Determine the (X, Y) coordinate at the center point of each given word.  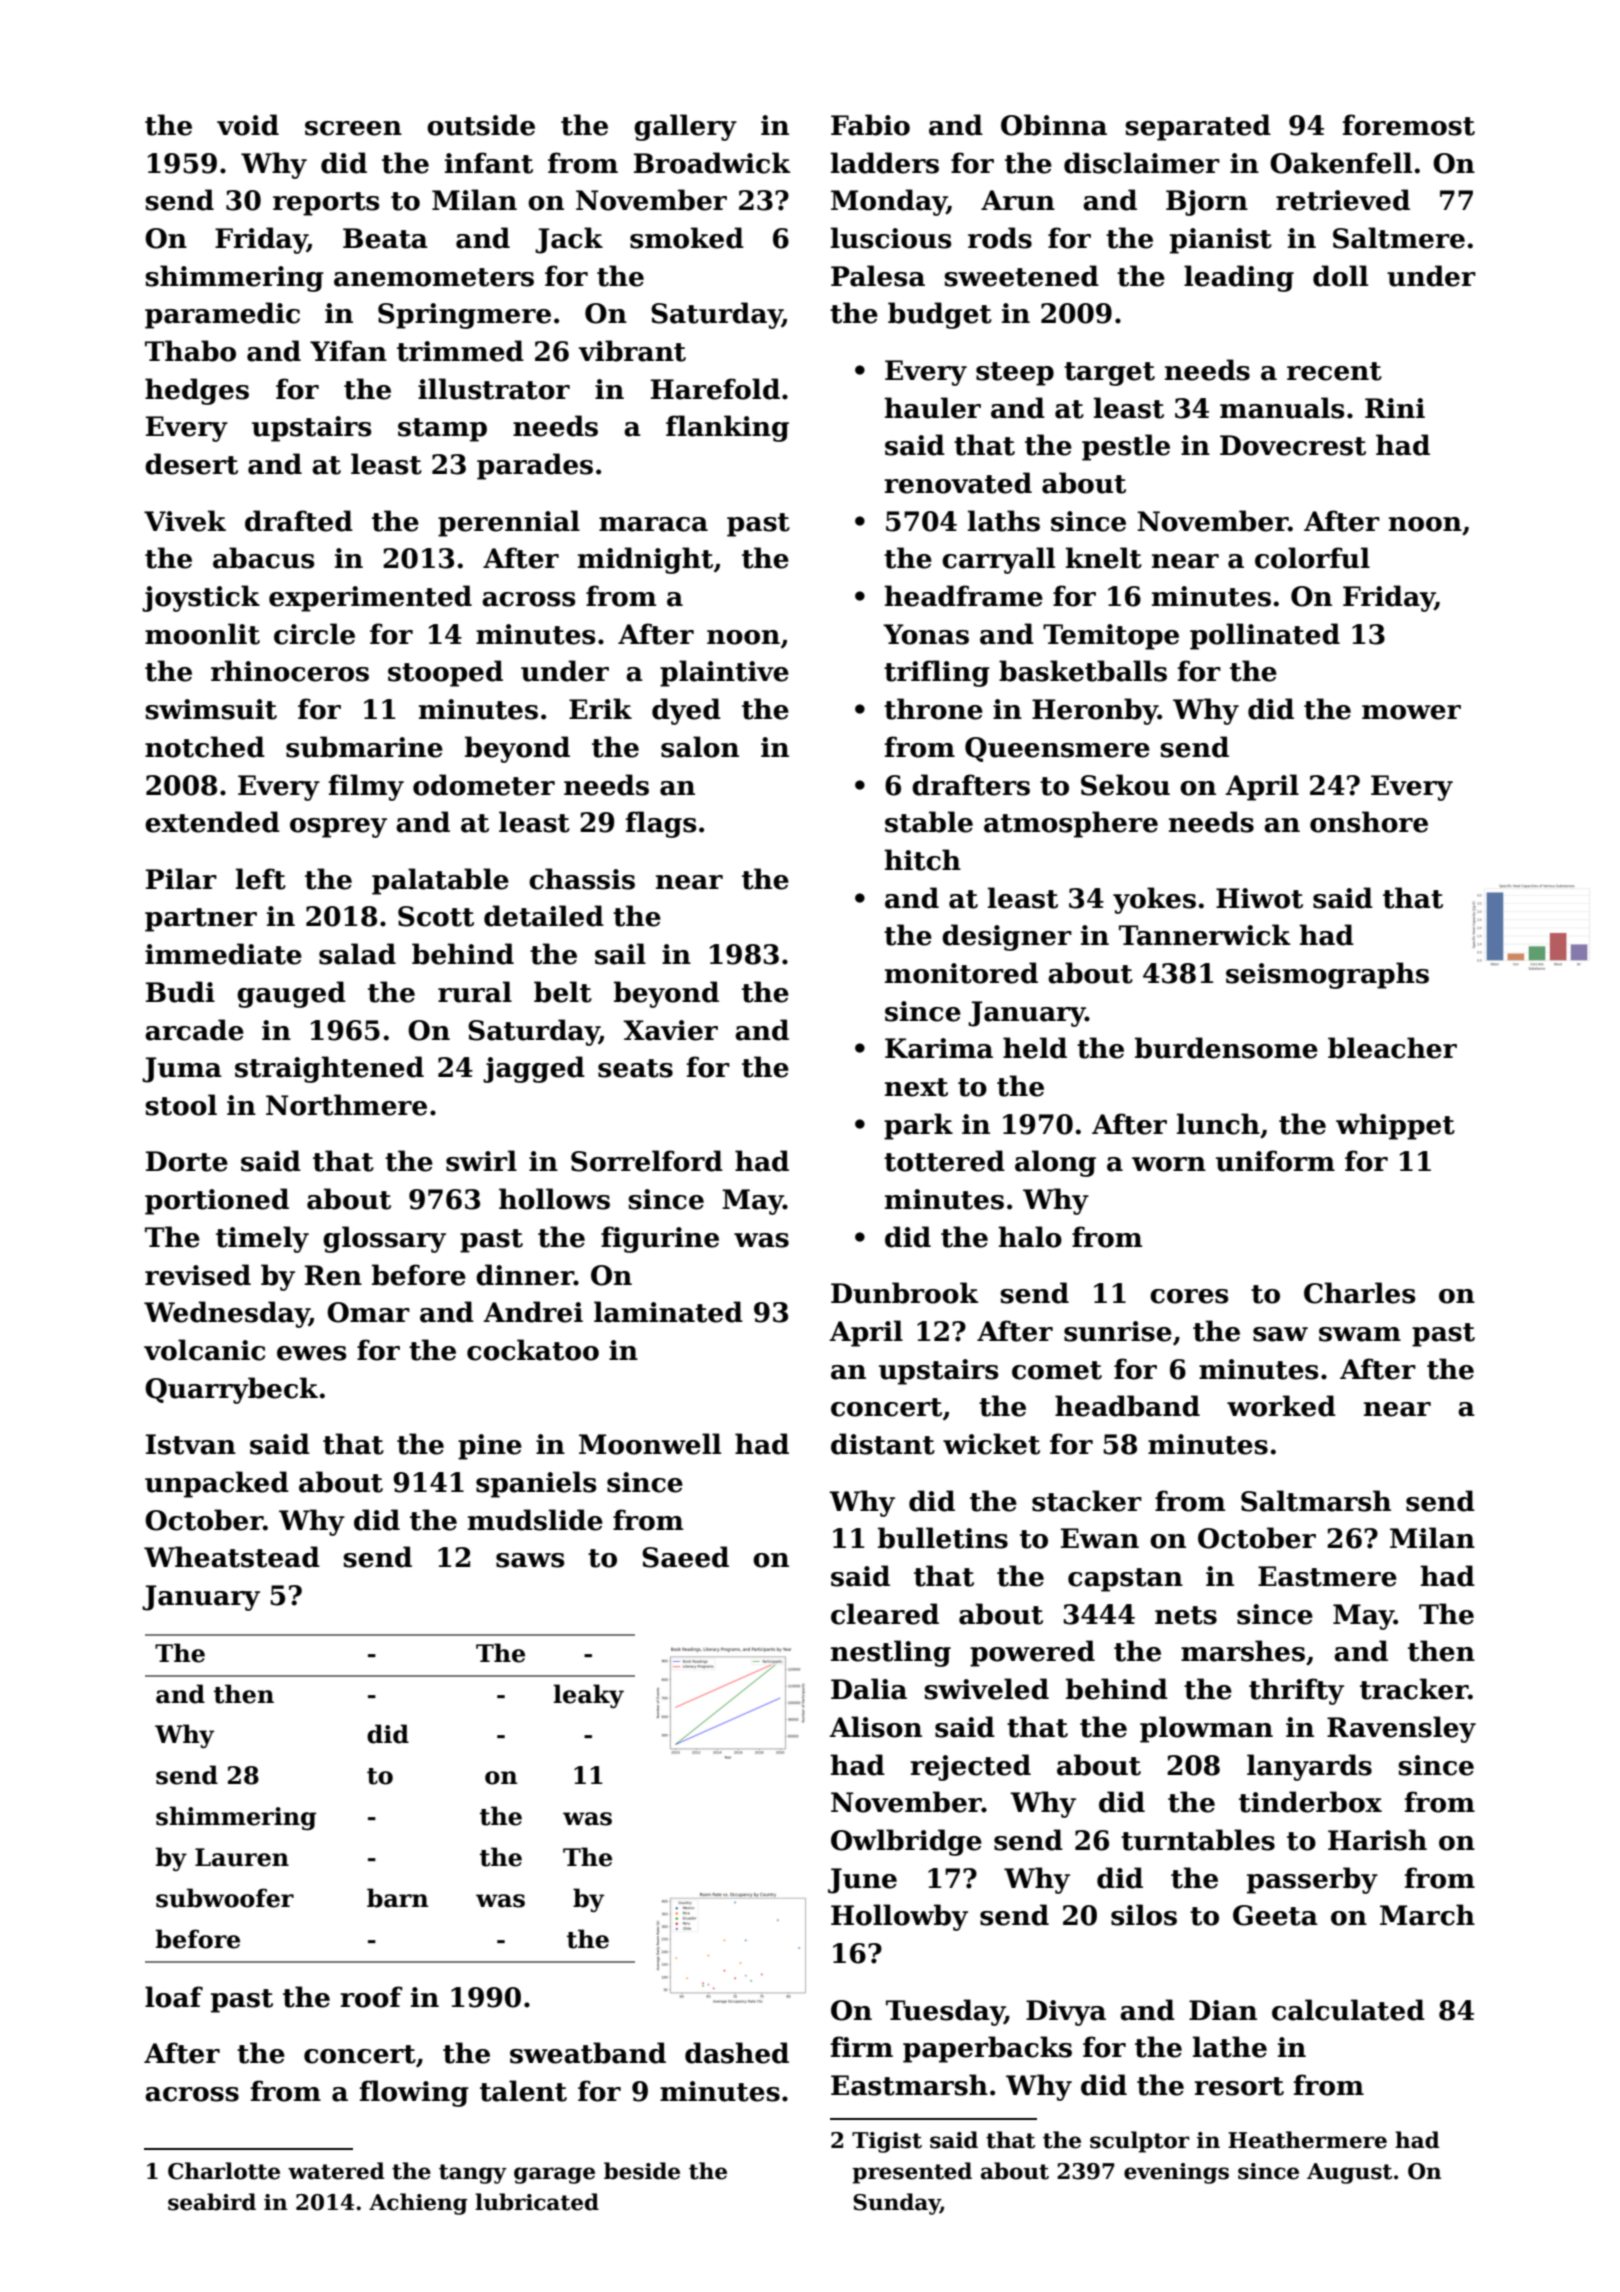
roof (371, 1997)
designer (1007, 937)
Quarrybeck (231, 1390)
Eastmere (1327, 1576)
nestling (891, 1653)
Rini (1395, 408)
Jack (569, 240)
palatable (440, 881)
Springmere (464, 316)
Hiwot (1259, 898)
